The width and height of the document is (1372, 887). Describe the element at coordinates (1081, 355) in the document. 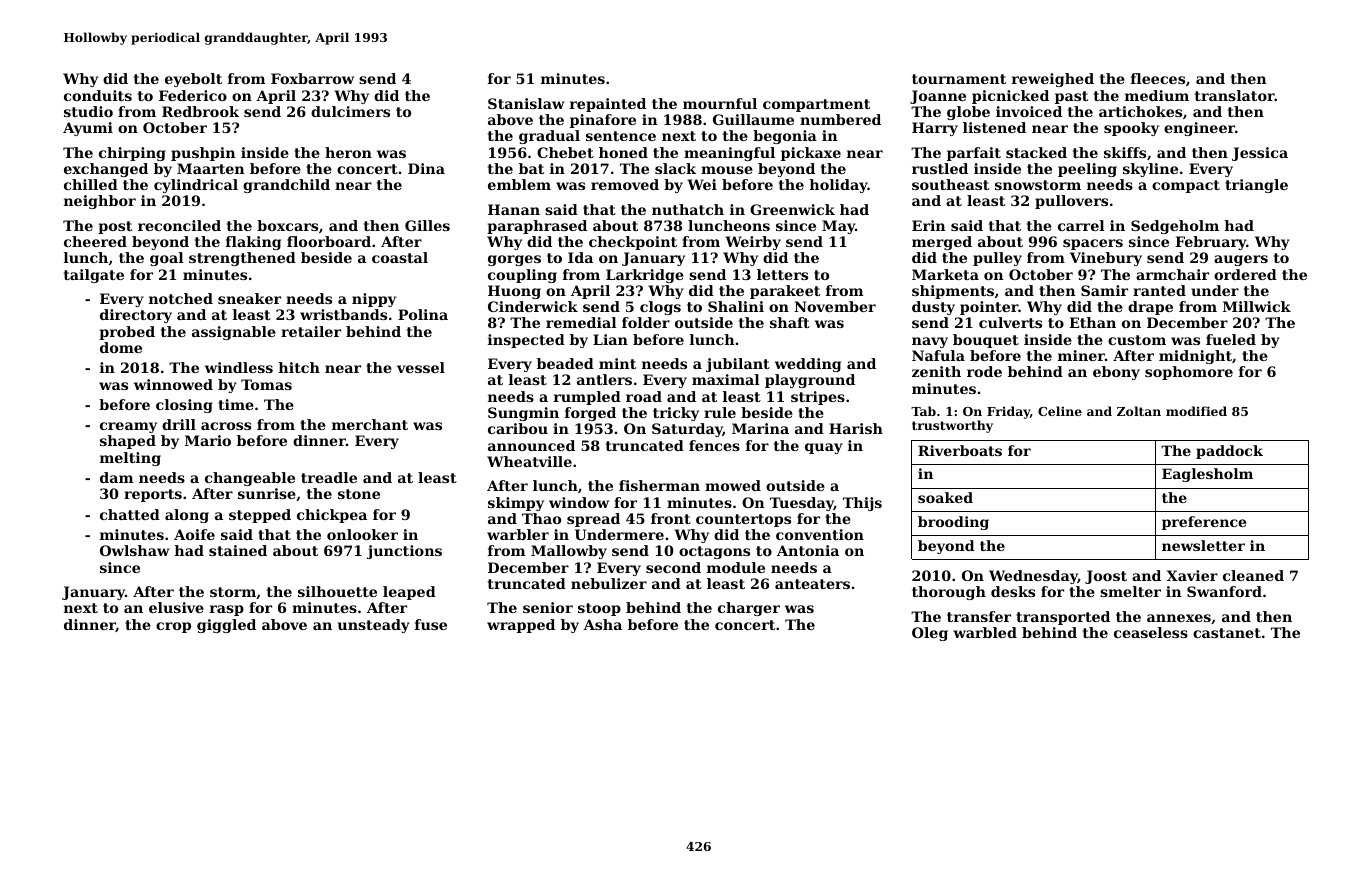

I see `miner` at that location.
